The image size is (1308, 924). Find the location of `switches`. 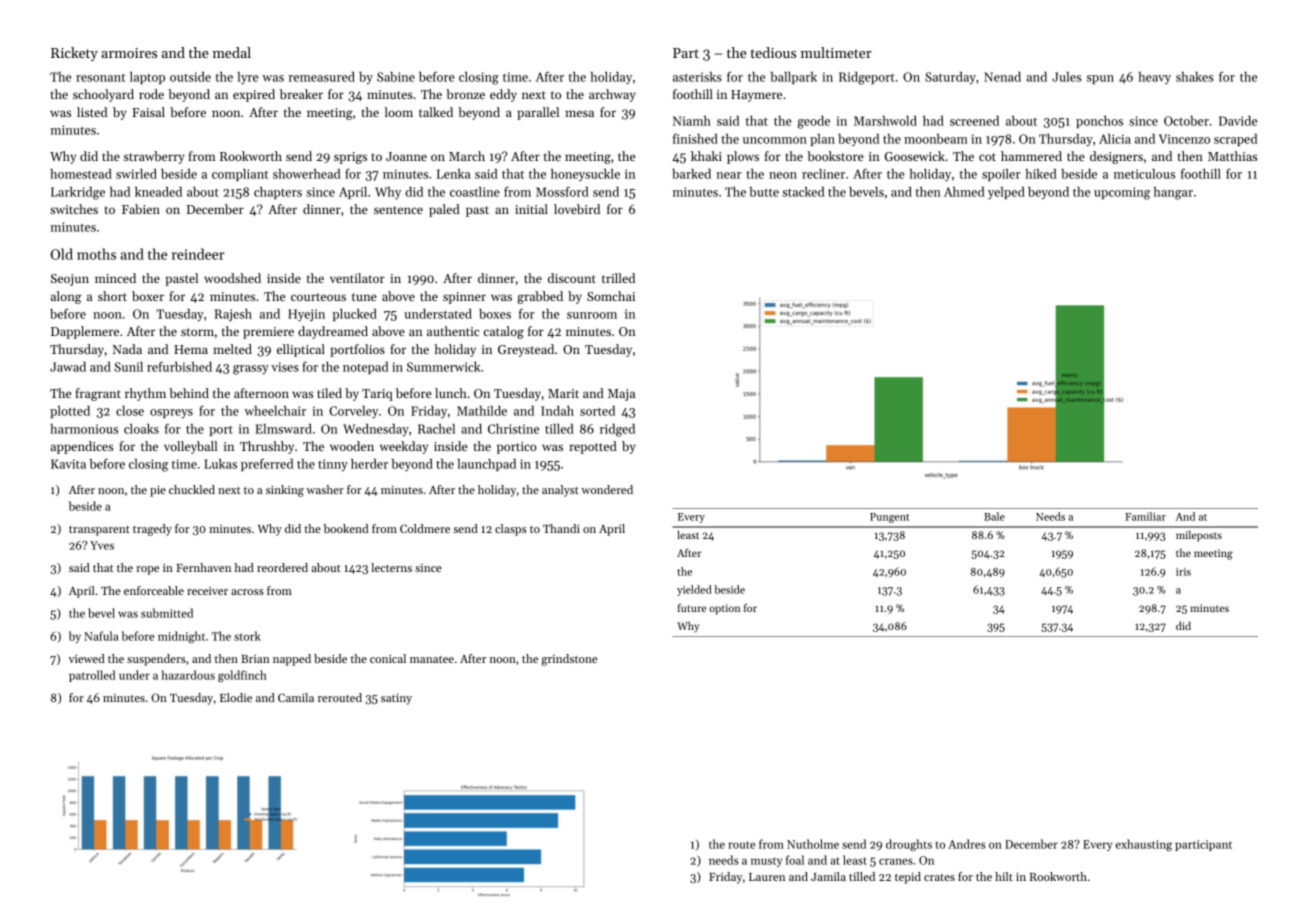

switches is located at coordinates (74, 209).
